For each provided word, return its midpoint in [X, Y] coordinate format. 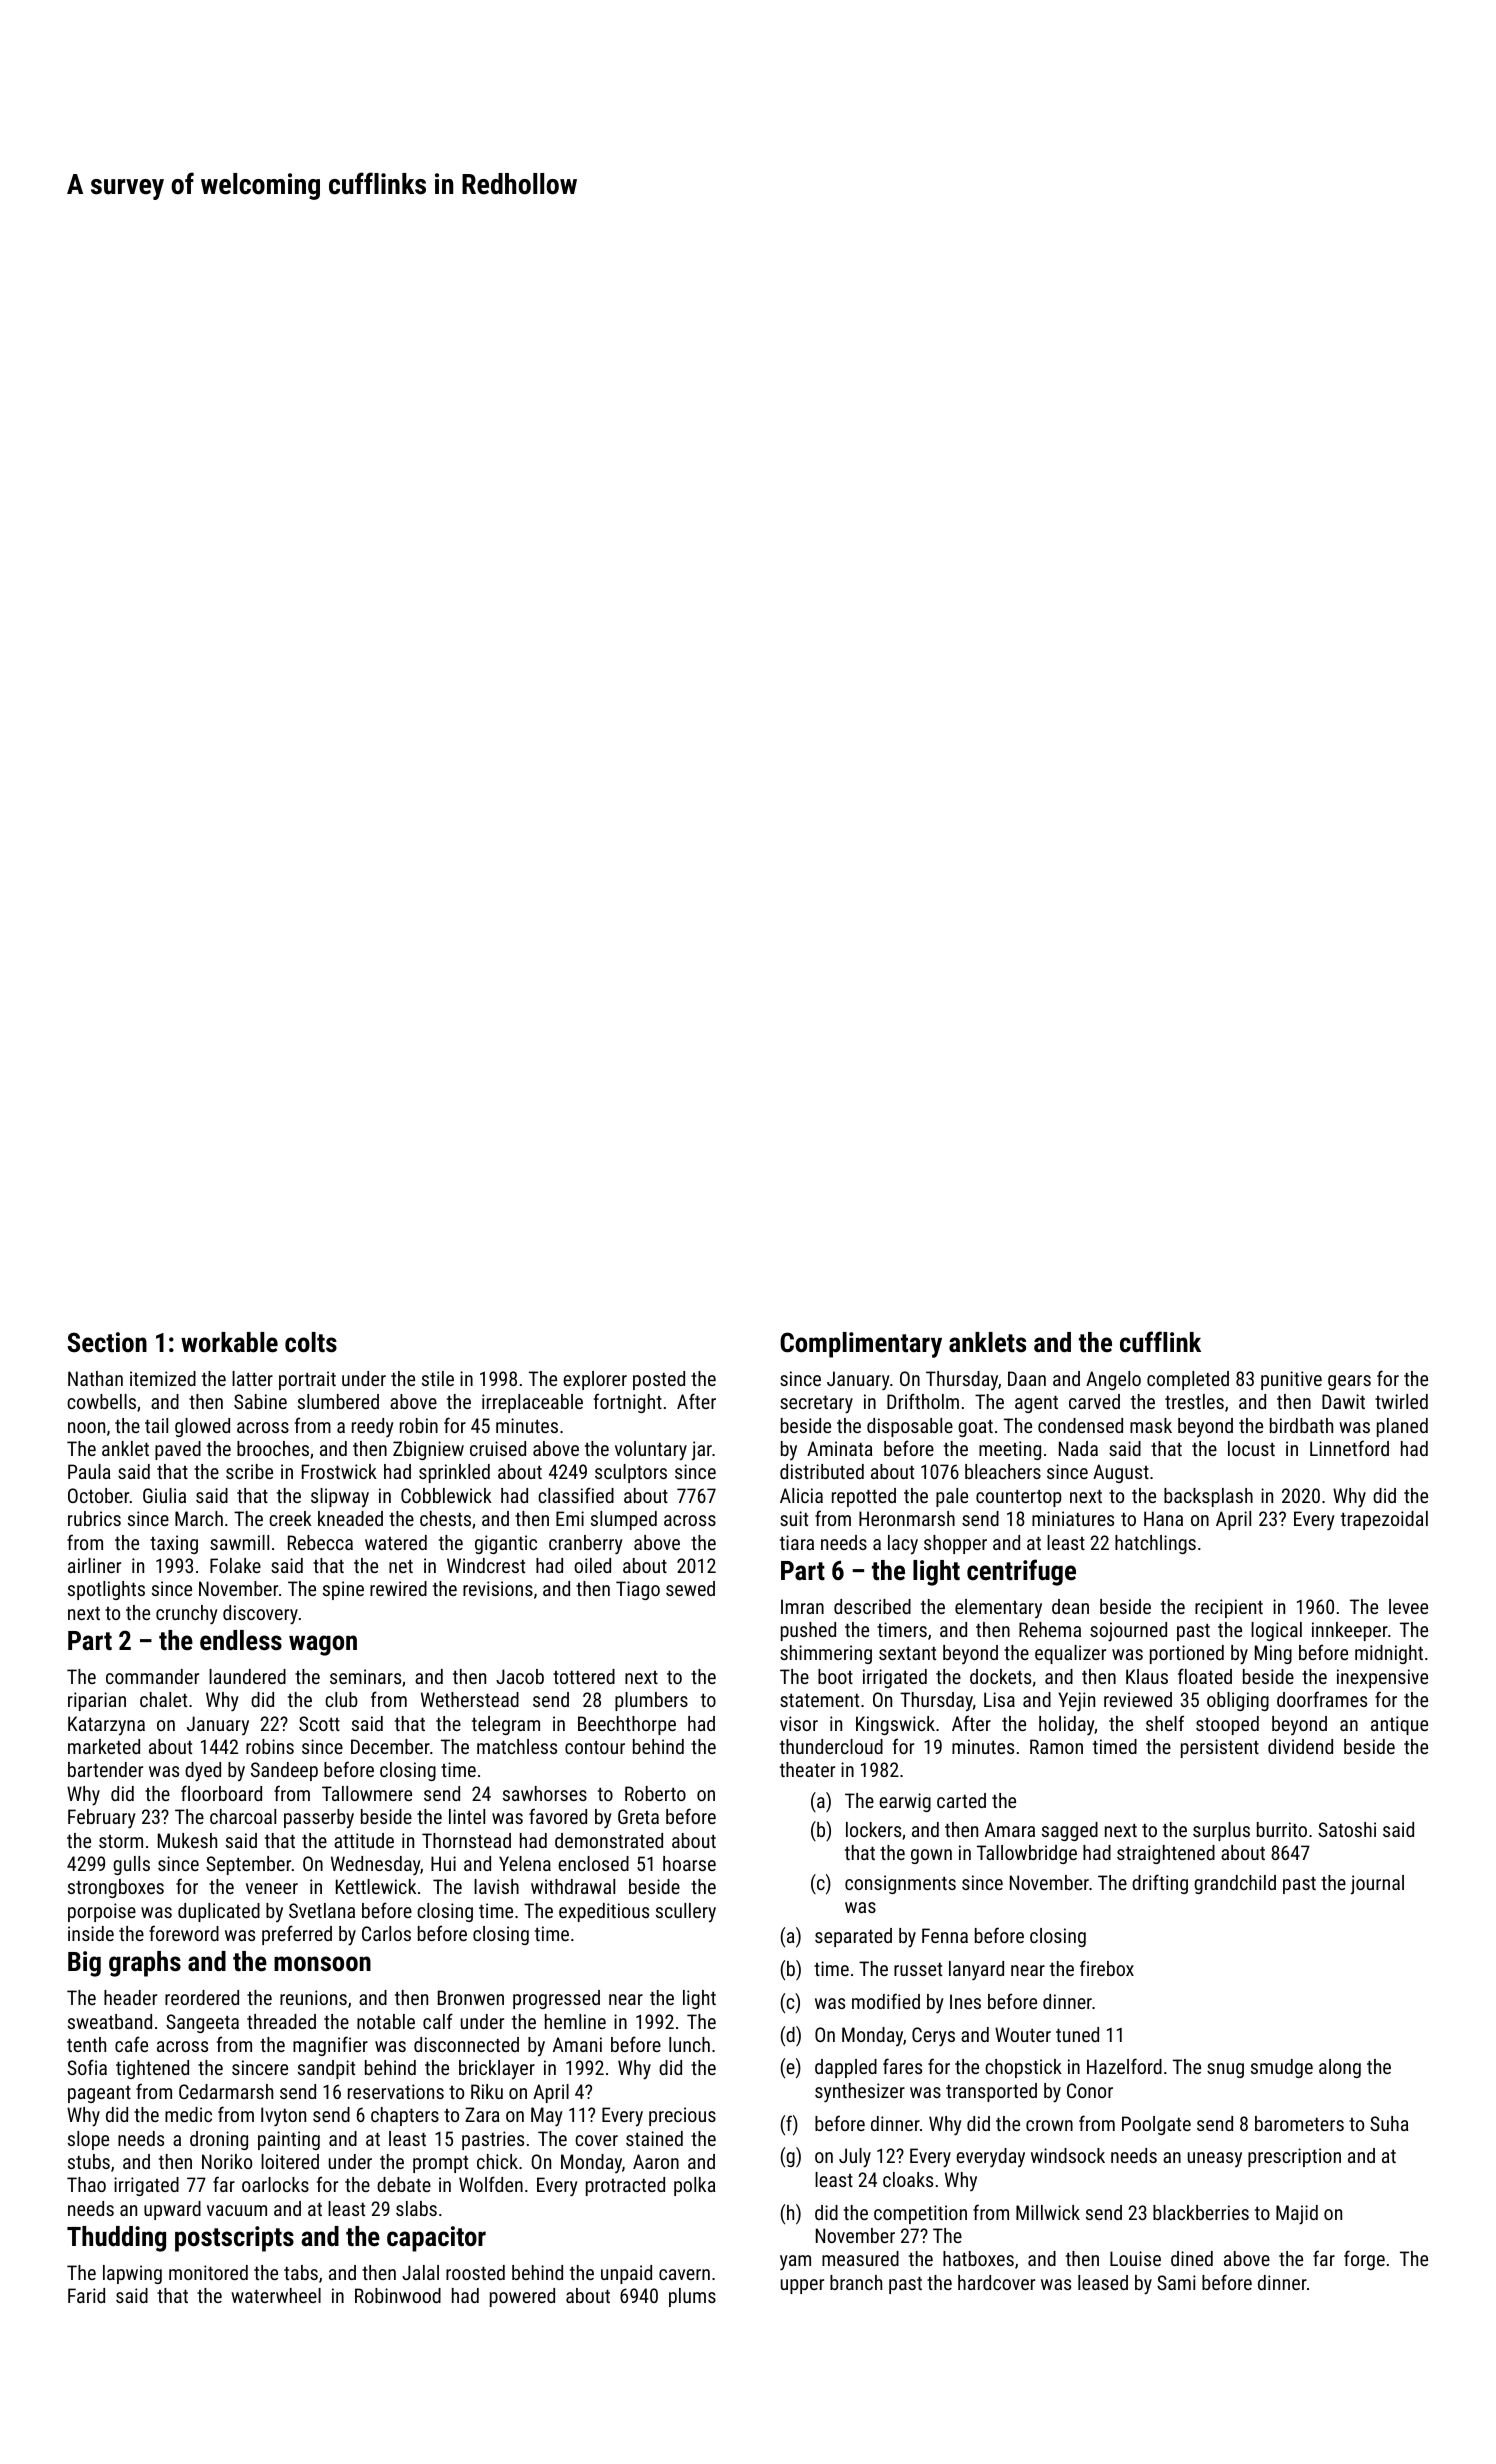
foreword [184, 1933]
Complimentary [861, 1345]
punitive [1291, 1380]
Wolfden [491, 2184]
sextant [907, 1653]
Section [107, 1342]
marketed [104, 1746]
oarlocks [275, 2184]
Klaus [1147, 1676]
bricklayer [497, 2070]
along [1340, 2068]
